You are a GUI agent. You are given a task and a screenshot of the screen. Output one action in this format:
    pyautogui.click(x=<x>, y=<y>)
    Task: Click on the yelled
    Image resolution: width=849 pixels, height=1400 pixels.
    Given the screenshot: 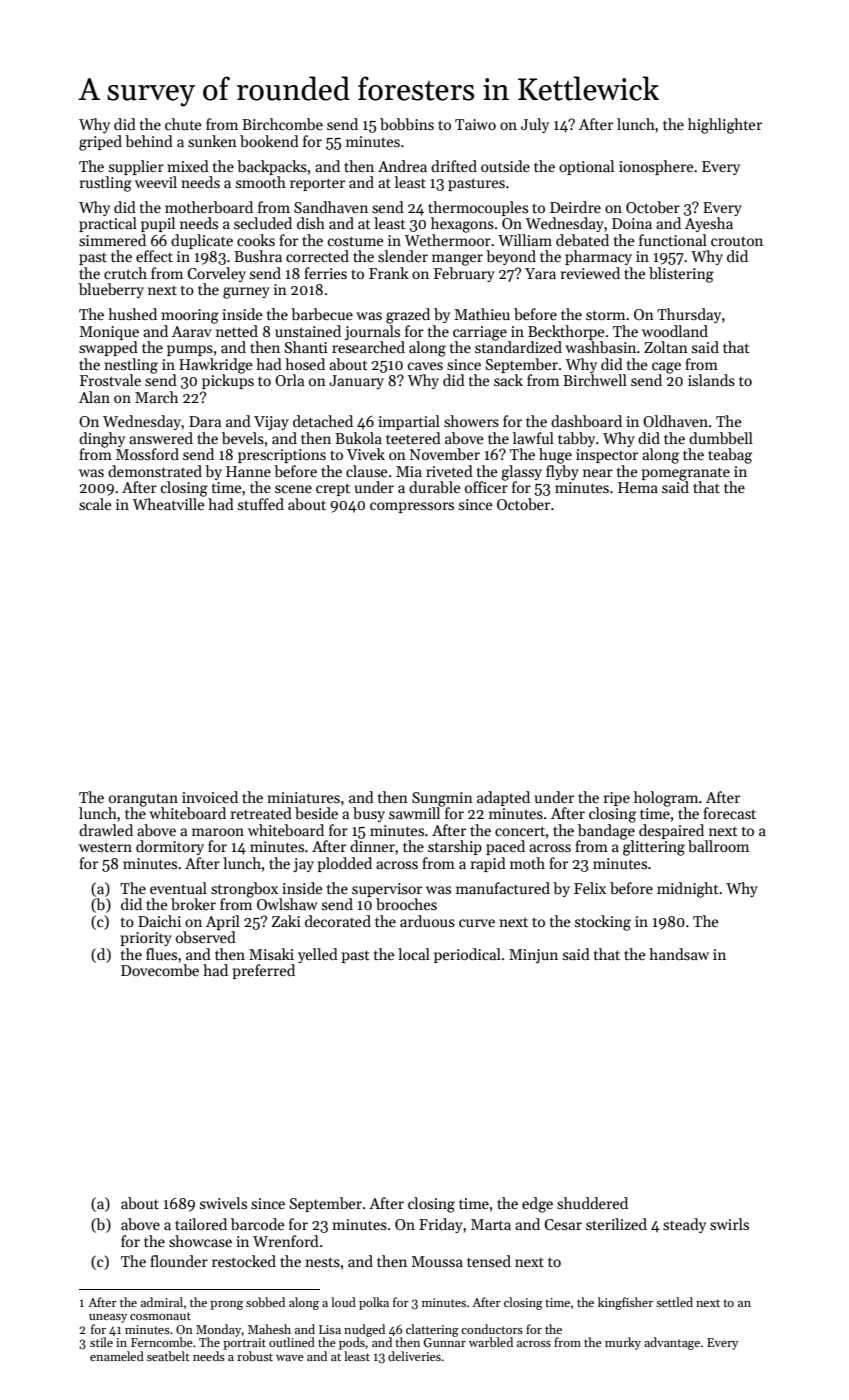 What is the action you would take?
    pyautogui.click(x=318, y=955)
